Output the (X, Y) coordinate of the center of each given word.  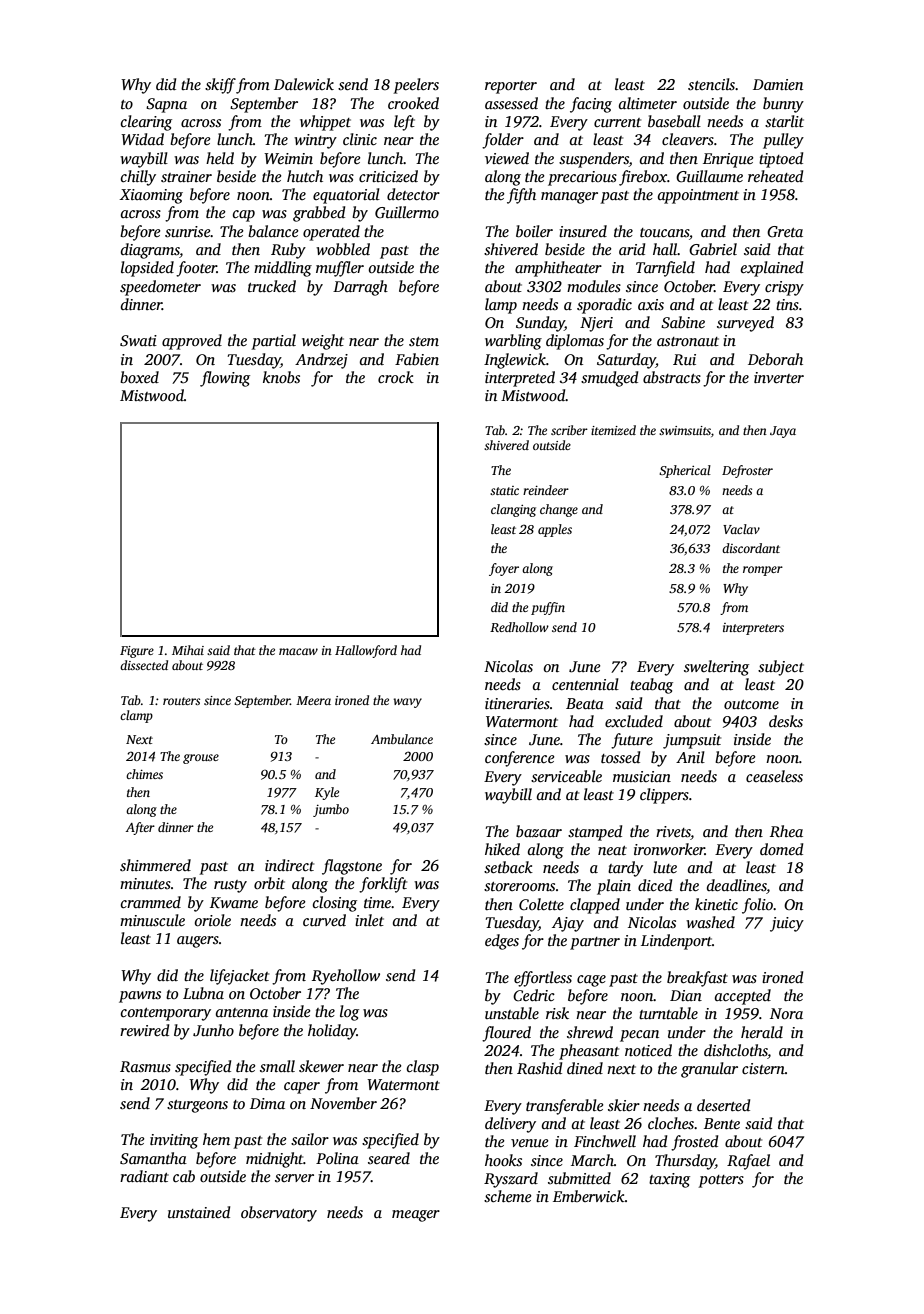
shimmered (155, 865)
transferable (565, 1107)
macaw (298, 651)
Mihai (188, 650)
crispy (784, 288)
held (220, 158)
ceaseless (774, 776)
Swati (138, 341)
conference (520, 759)
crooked (413, 103)
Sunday (540, 324)
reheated (775, 176)
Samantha (153, 1158)
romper (763, 571)
